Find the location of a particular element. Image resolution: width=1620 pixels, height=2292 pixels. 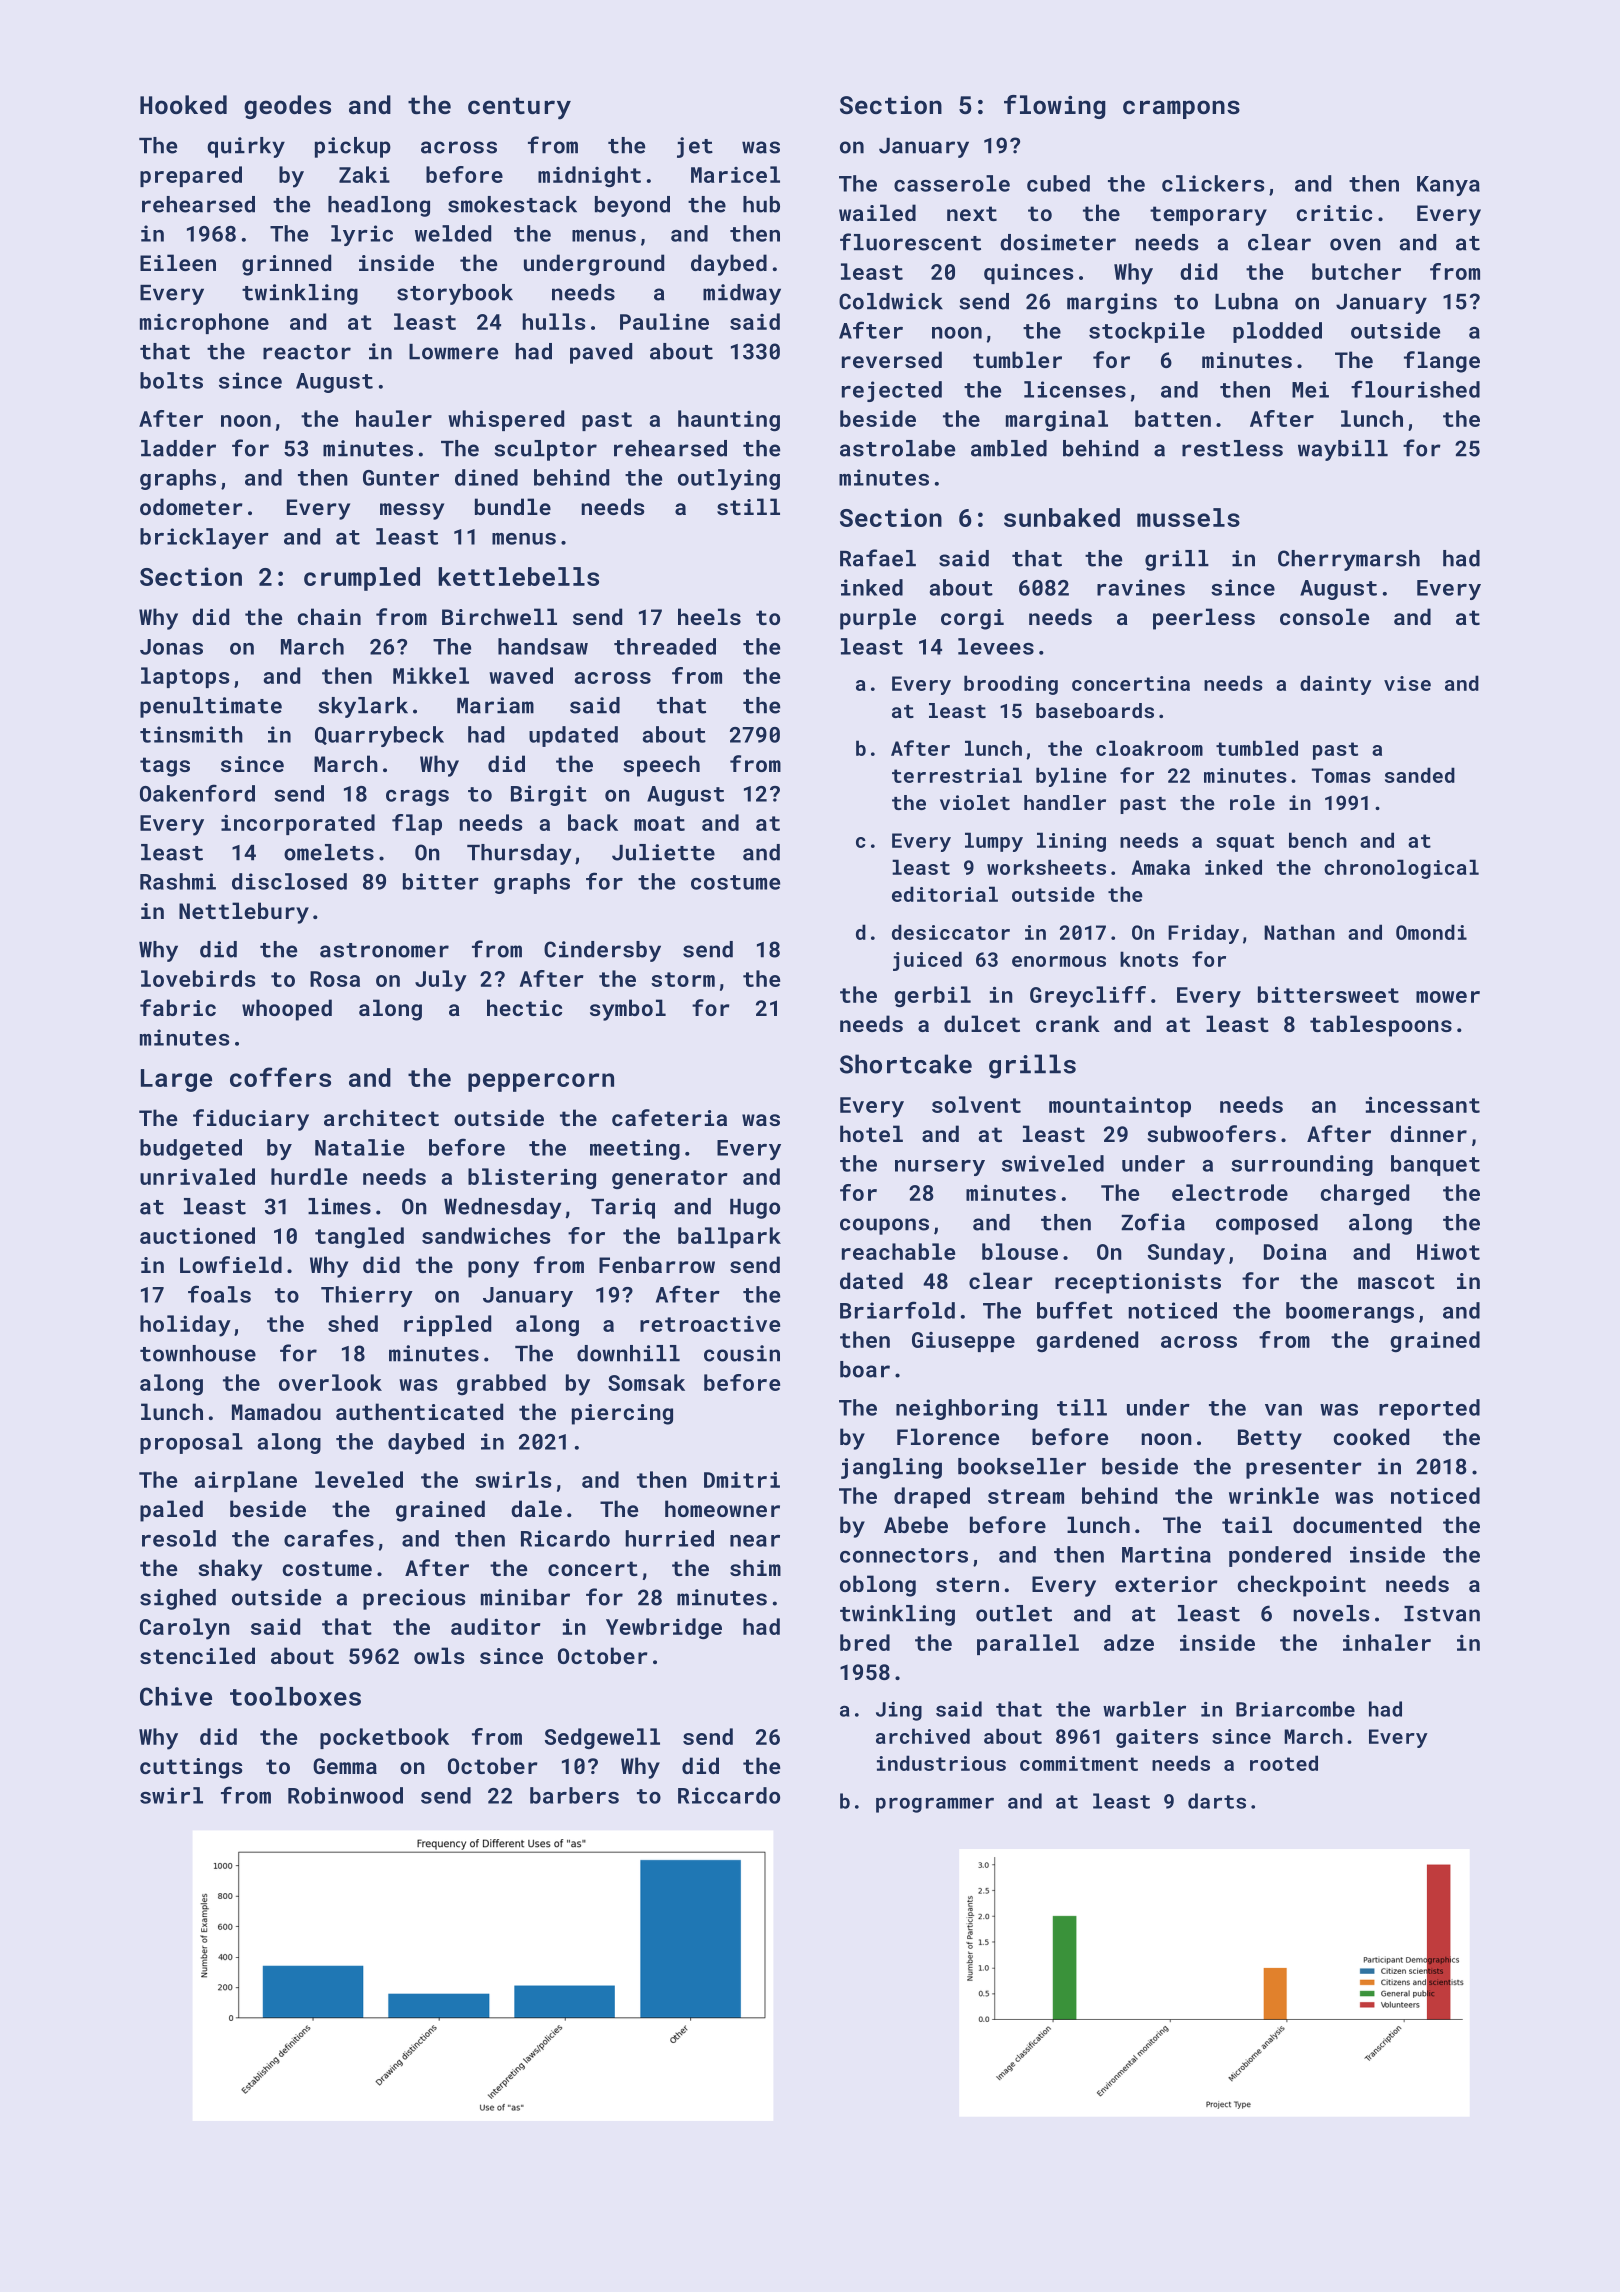

storybook is located at coordinates (455, 294).
